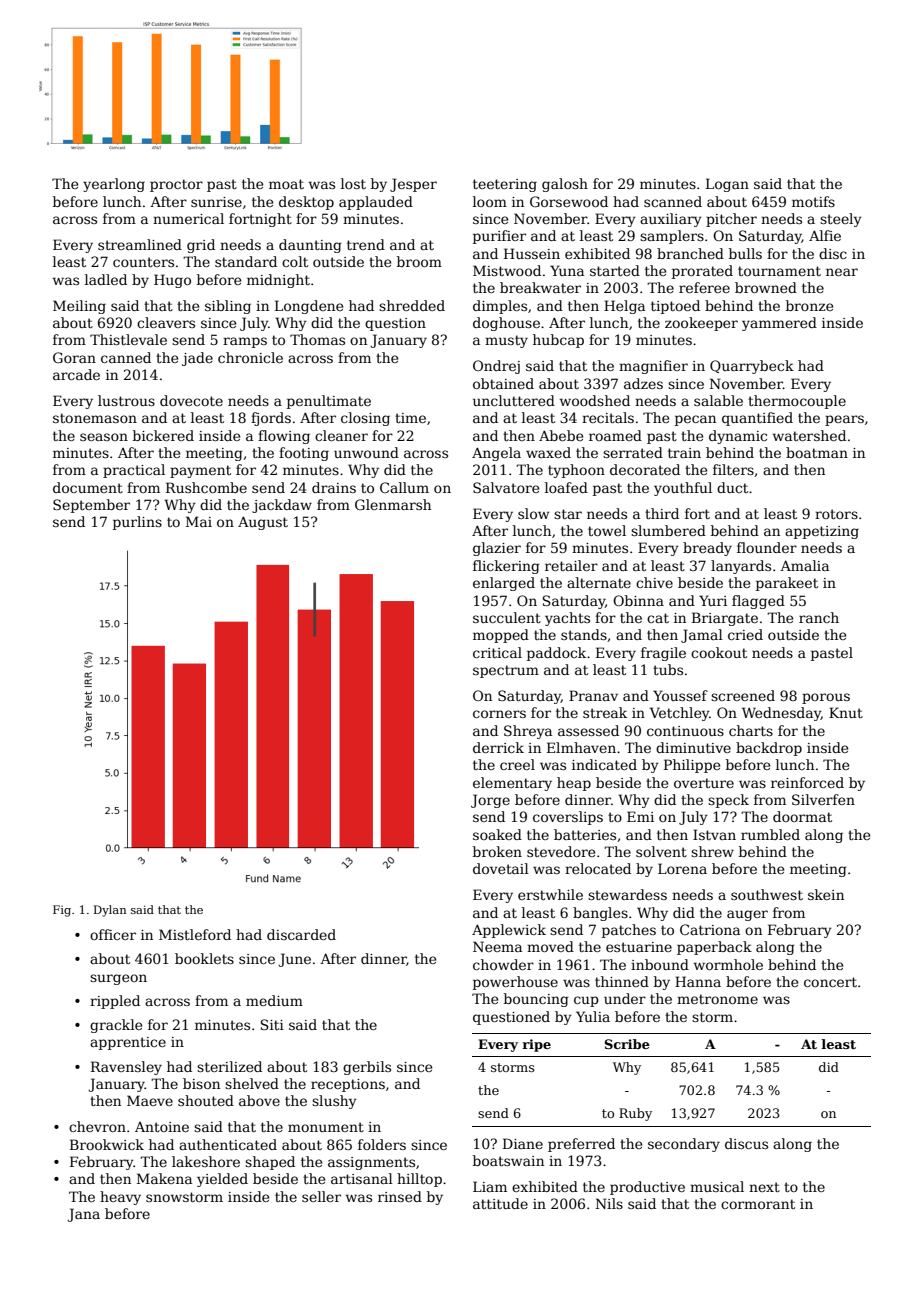  Describe the element at coordinates (334, 1102) in the document. I see `slushy` at that location.
